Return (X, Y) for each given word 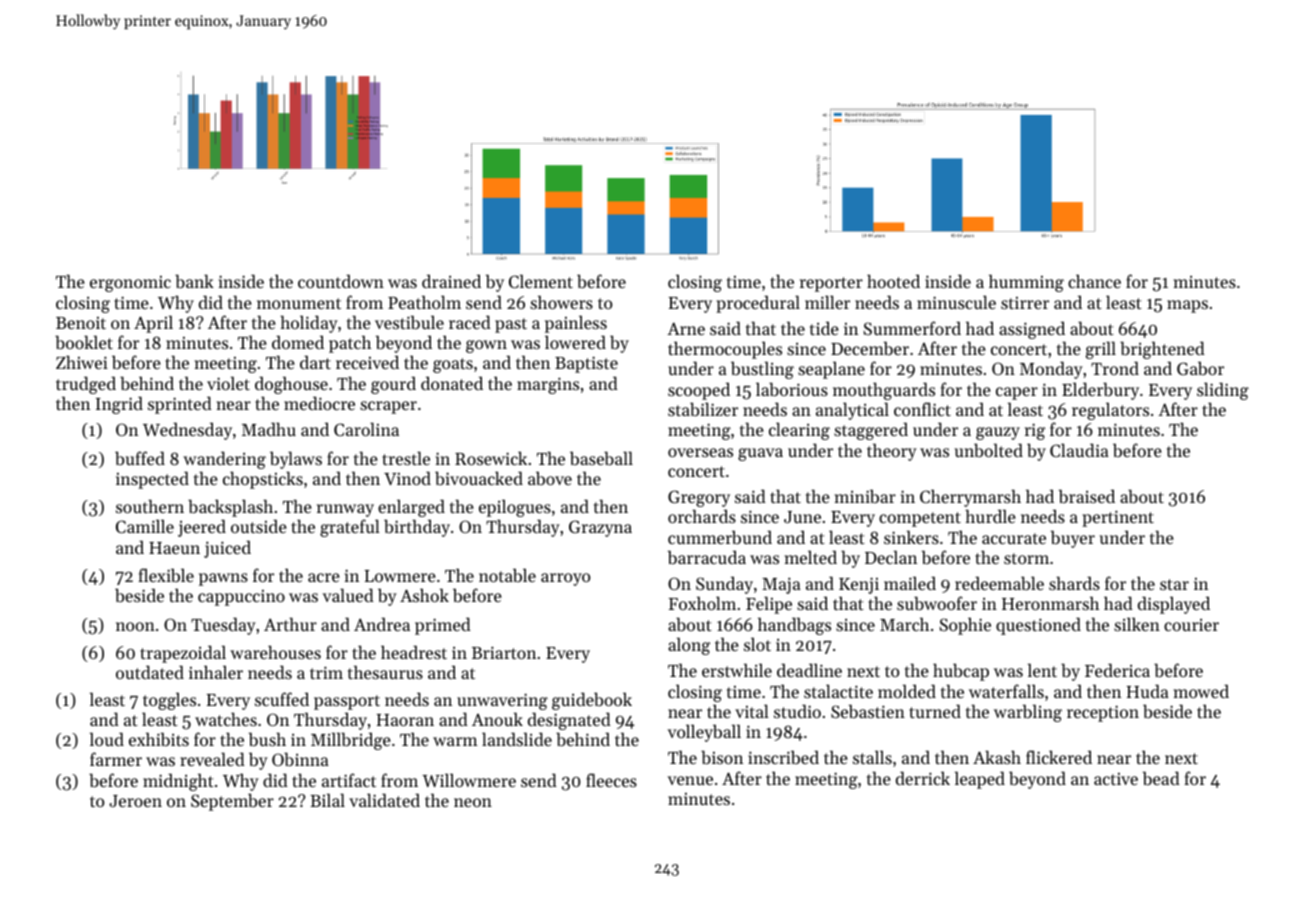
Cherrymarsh (970, 498)
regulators (1110, 411)
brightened (1162, 350)
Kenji (859, 585)
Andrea (382, 624)
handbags (794, 626)
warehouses (275, 652)
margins (548, 385)
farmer (116, 759)
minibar (865, 496)
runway (345, 510)
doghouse (291, 385)
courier (1191, 625)
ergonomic (130, 284)
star (1174, 584)
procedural (758, 304)
